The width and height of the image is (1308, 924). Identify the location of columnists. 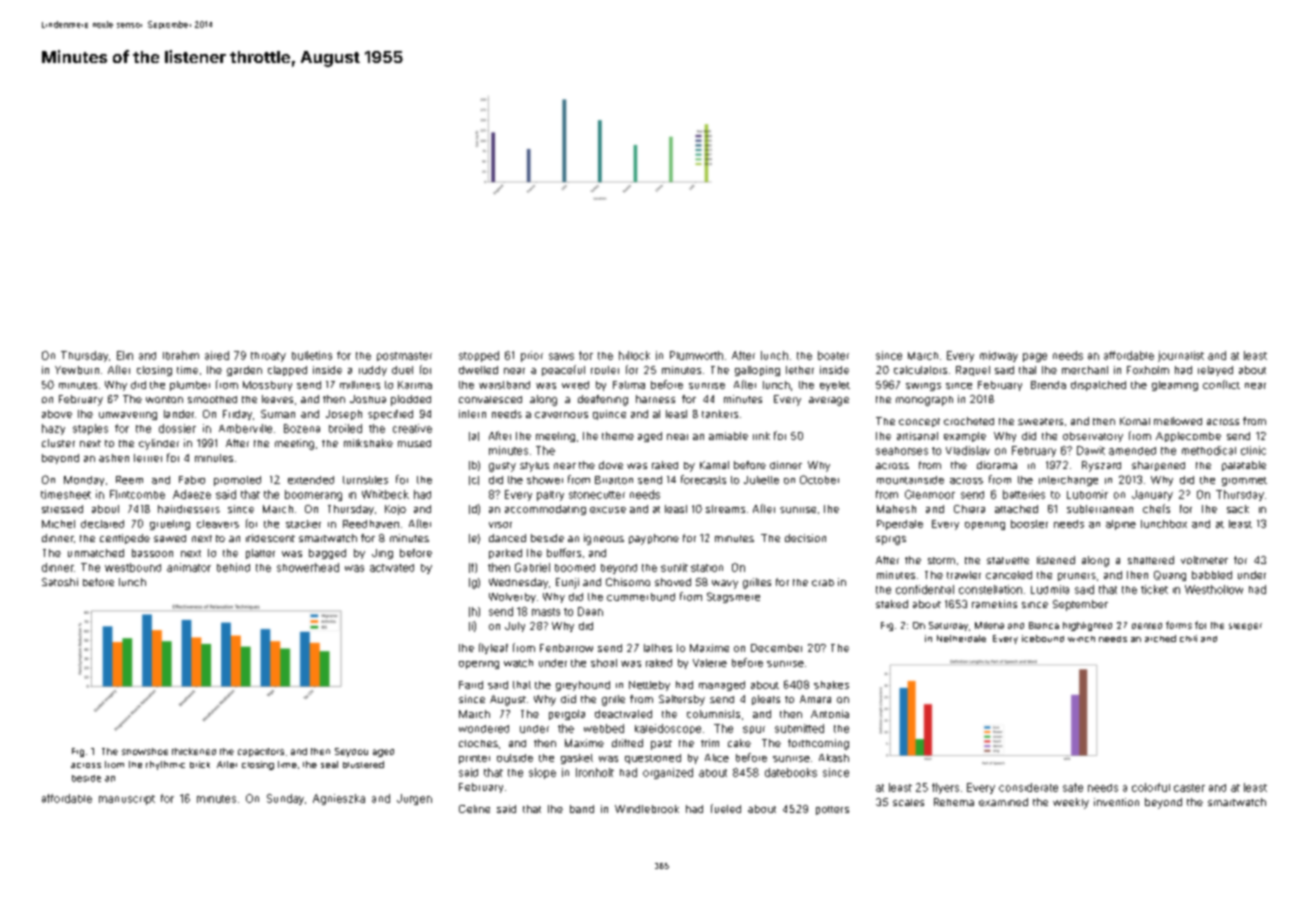
(713, 714).
